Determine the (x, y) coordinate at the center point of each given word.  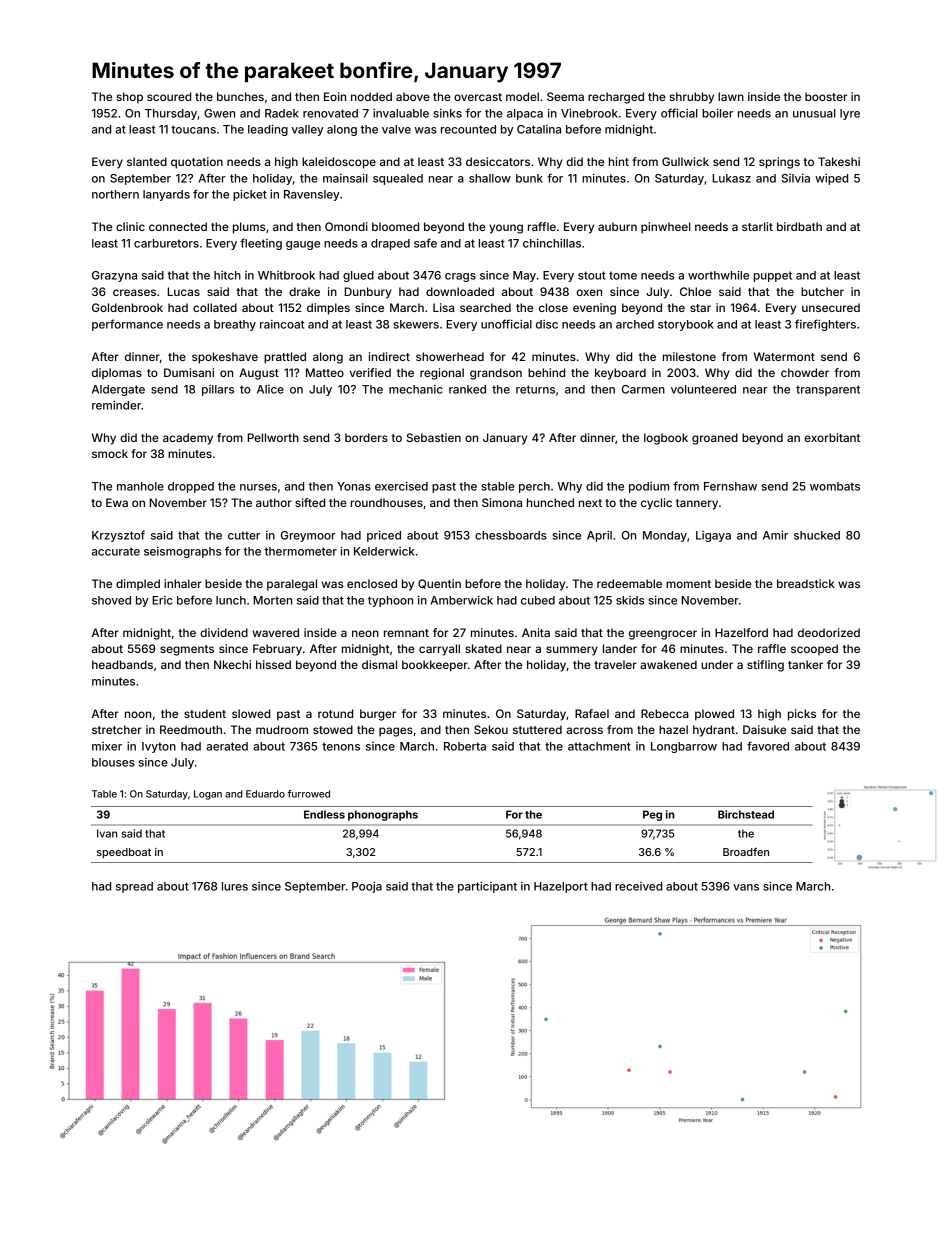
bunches (240, 96)
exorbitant (832, 437)
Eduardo (265, 794)
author (274, 502)
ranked (467, 389)
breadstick (806, 583)
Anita (536, 632)
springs (779, 163)
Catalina (539, 129)
